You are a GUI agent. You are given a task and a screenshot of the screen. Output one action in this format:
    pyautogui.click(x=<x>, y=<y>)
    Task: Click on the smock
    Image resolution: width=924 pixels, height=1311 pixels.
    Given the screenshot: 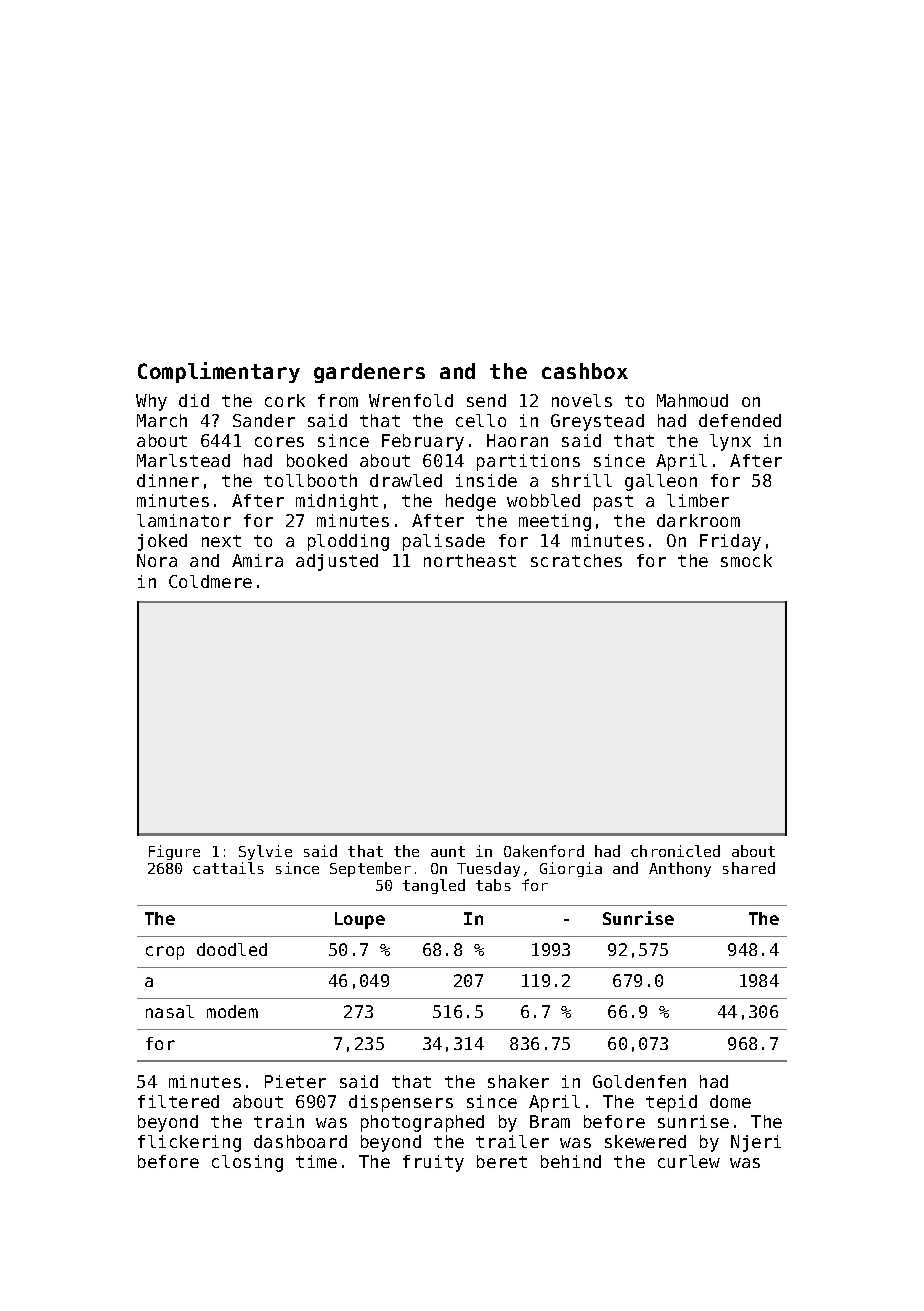 What is the action you would take?
    pyautogui.click(x=746, y=560)
